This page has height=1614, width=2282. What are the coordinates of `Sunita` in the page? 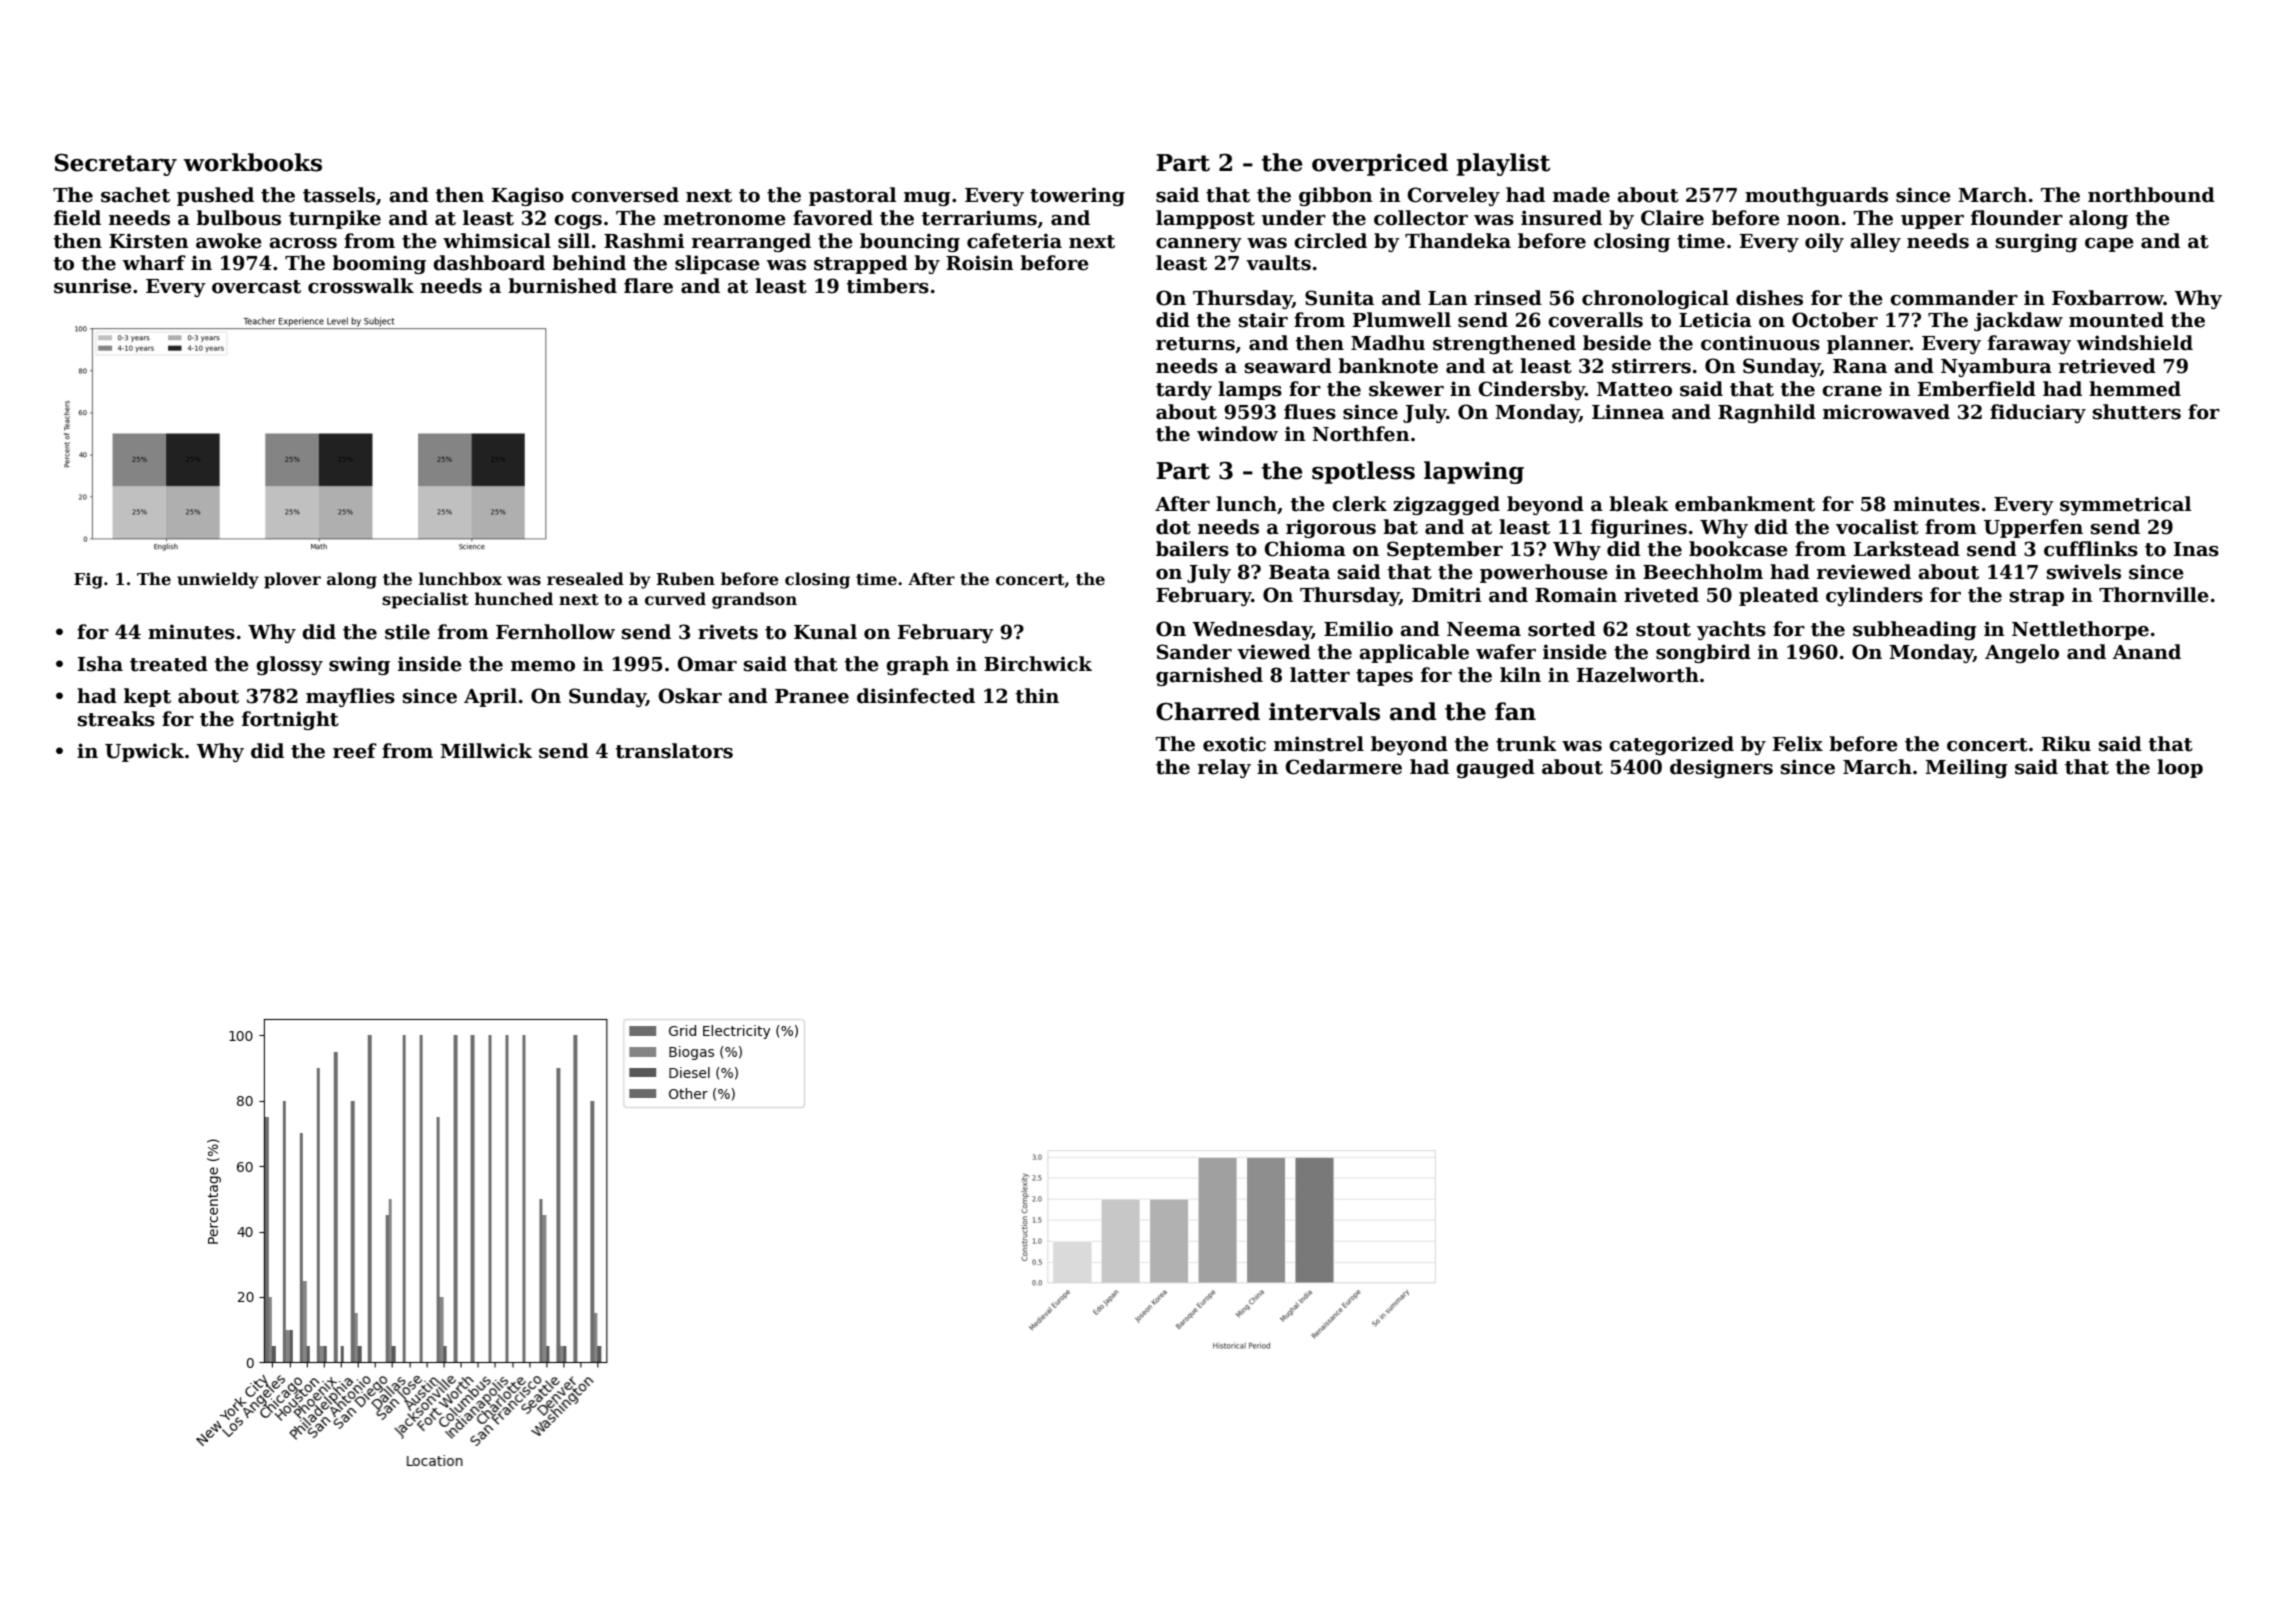 It's located at (1339, 298).
